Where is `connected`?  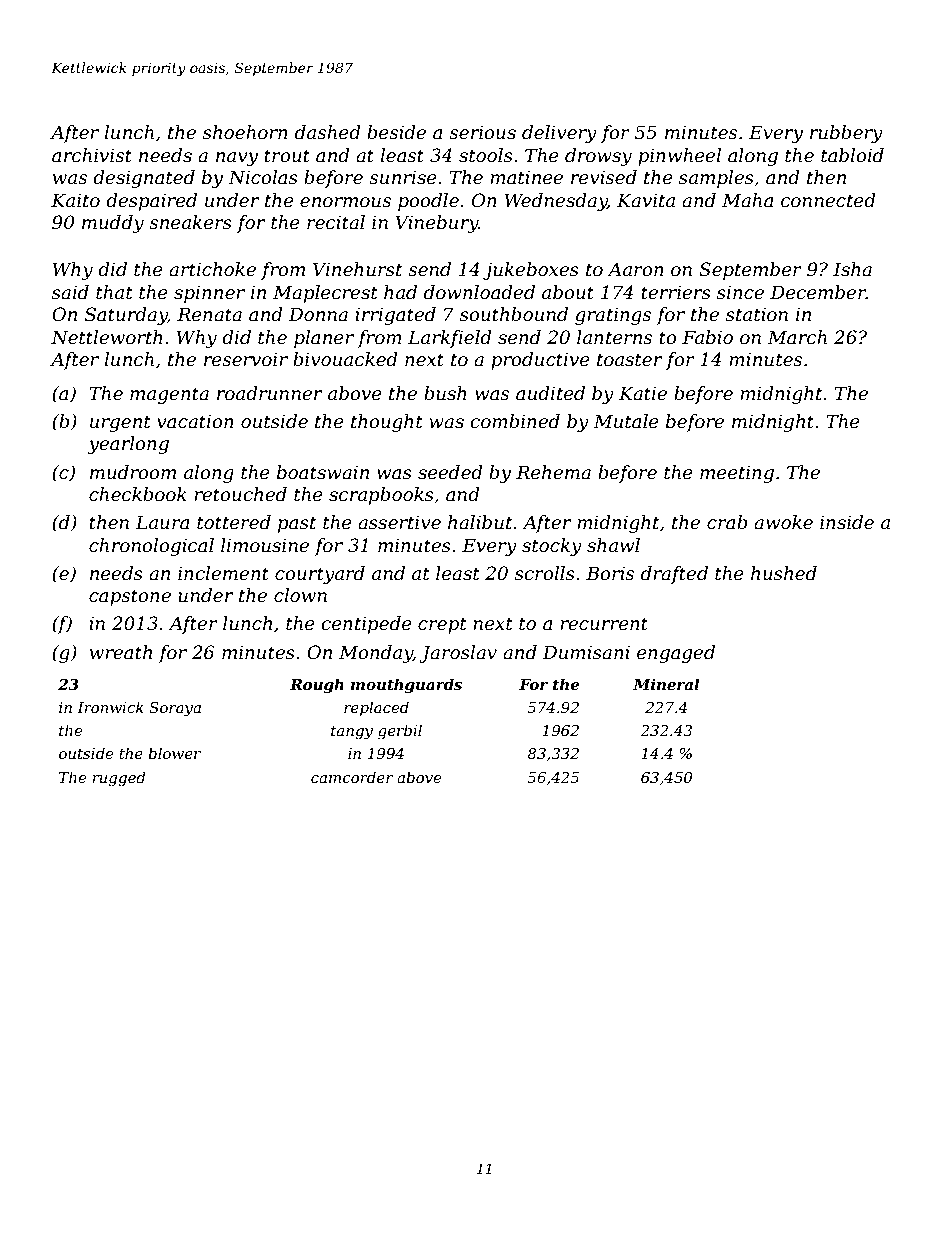
connected is located at coordinates (828, 200).
